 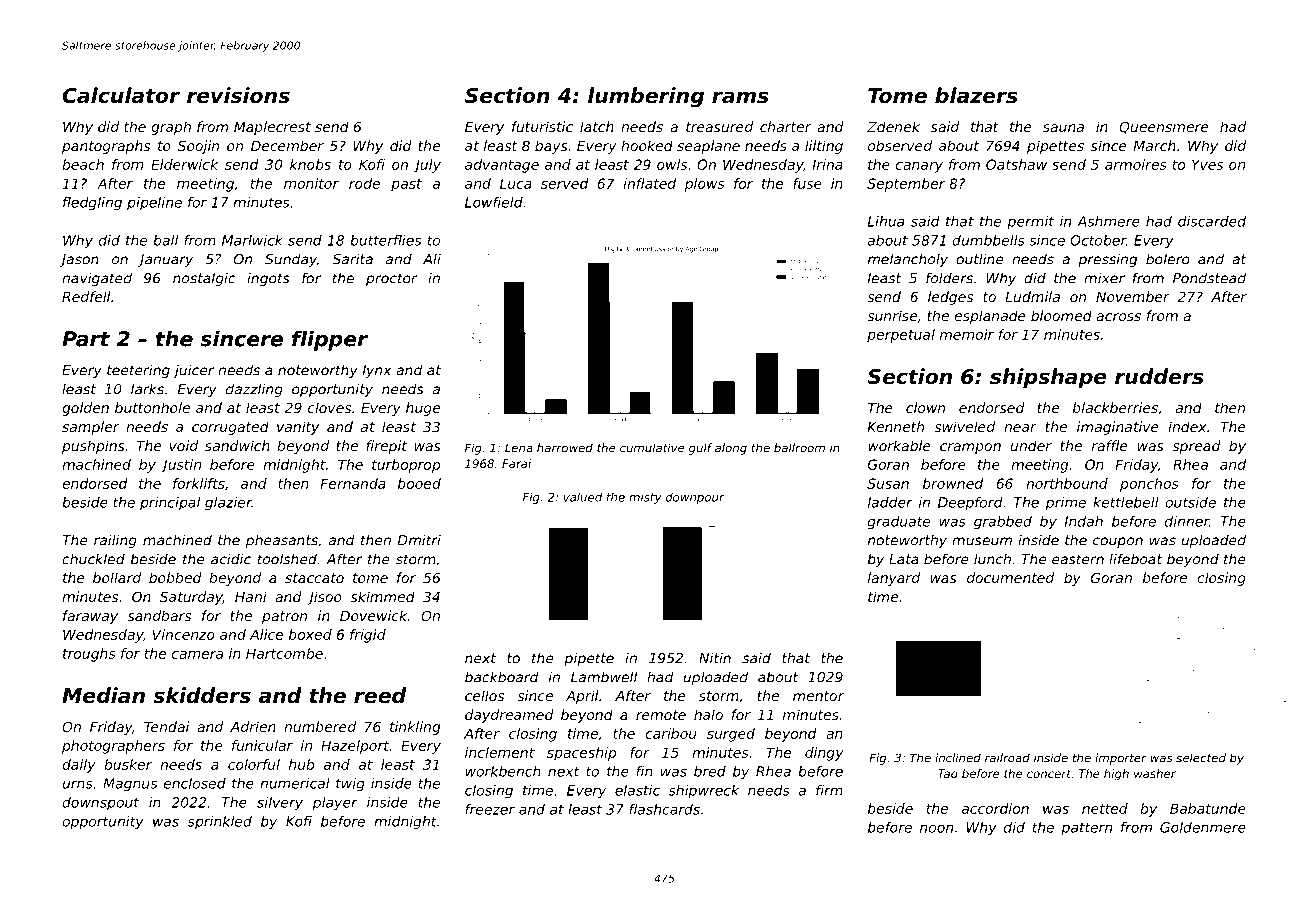 I want to click on Maplecrest, so click(x=272, y=128).
